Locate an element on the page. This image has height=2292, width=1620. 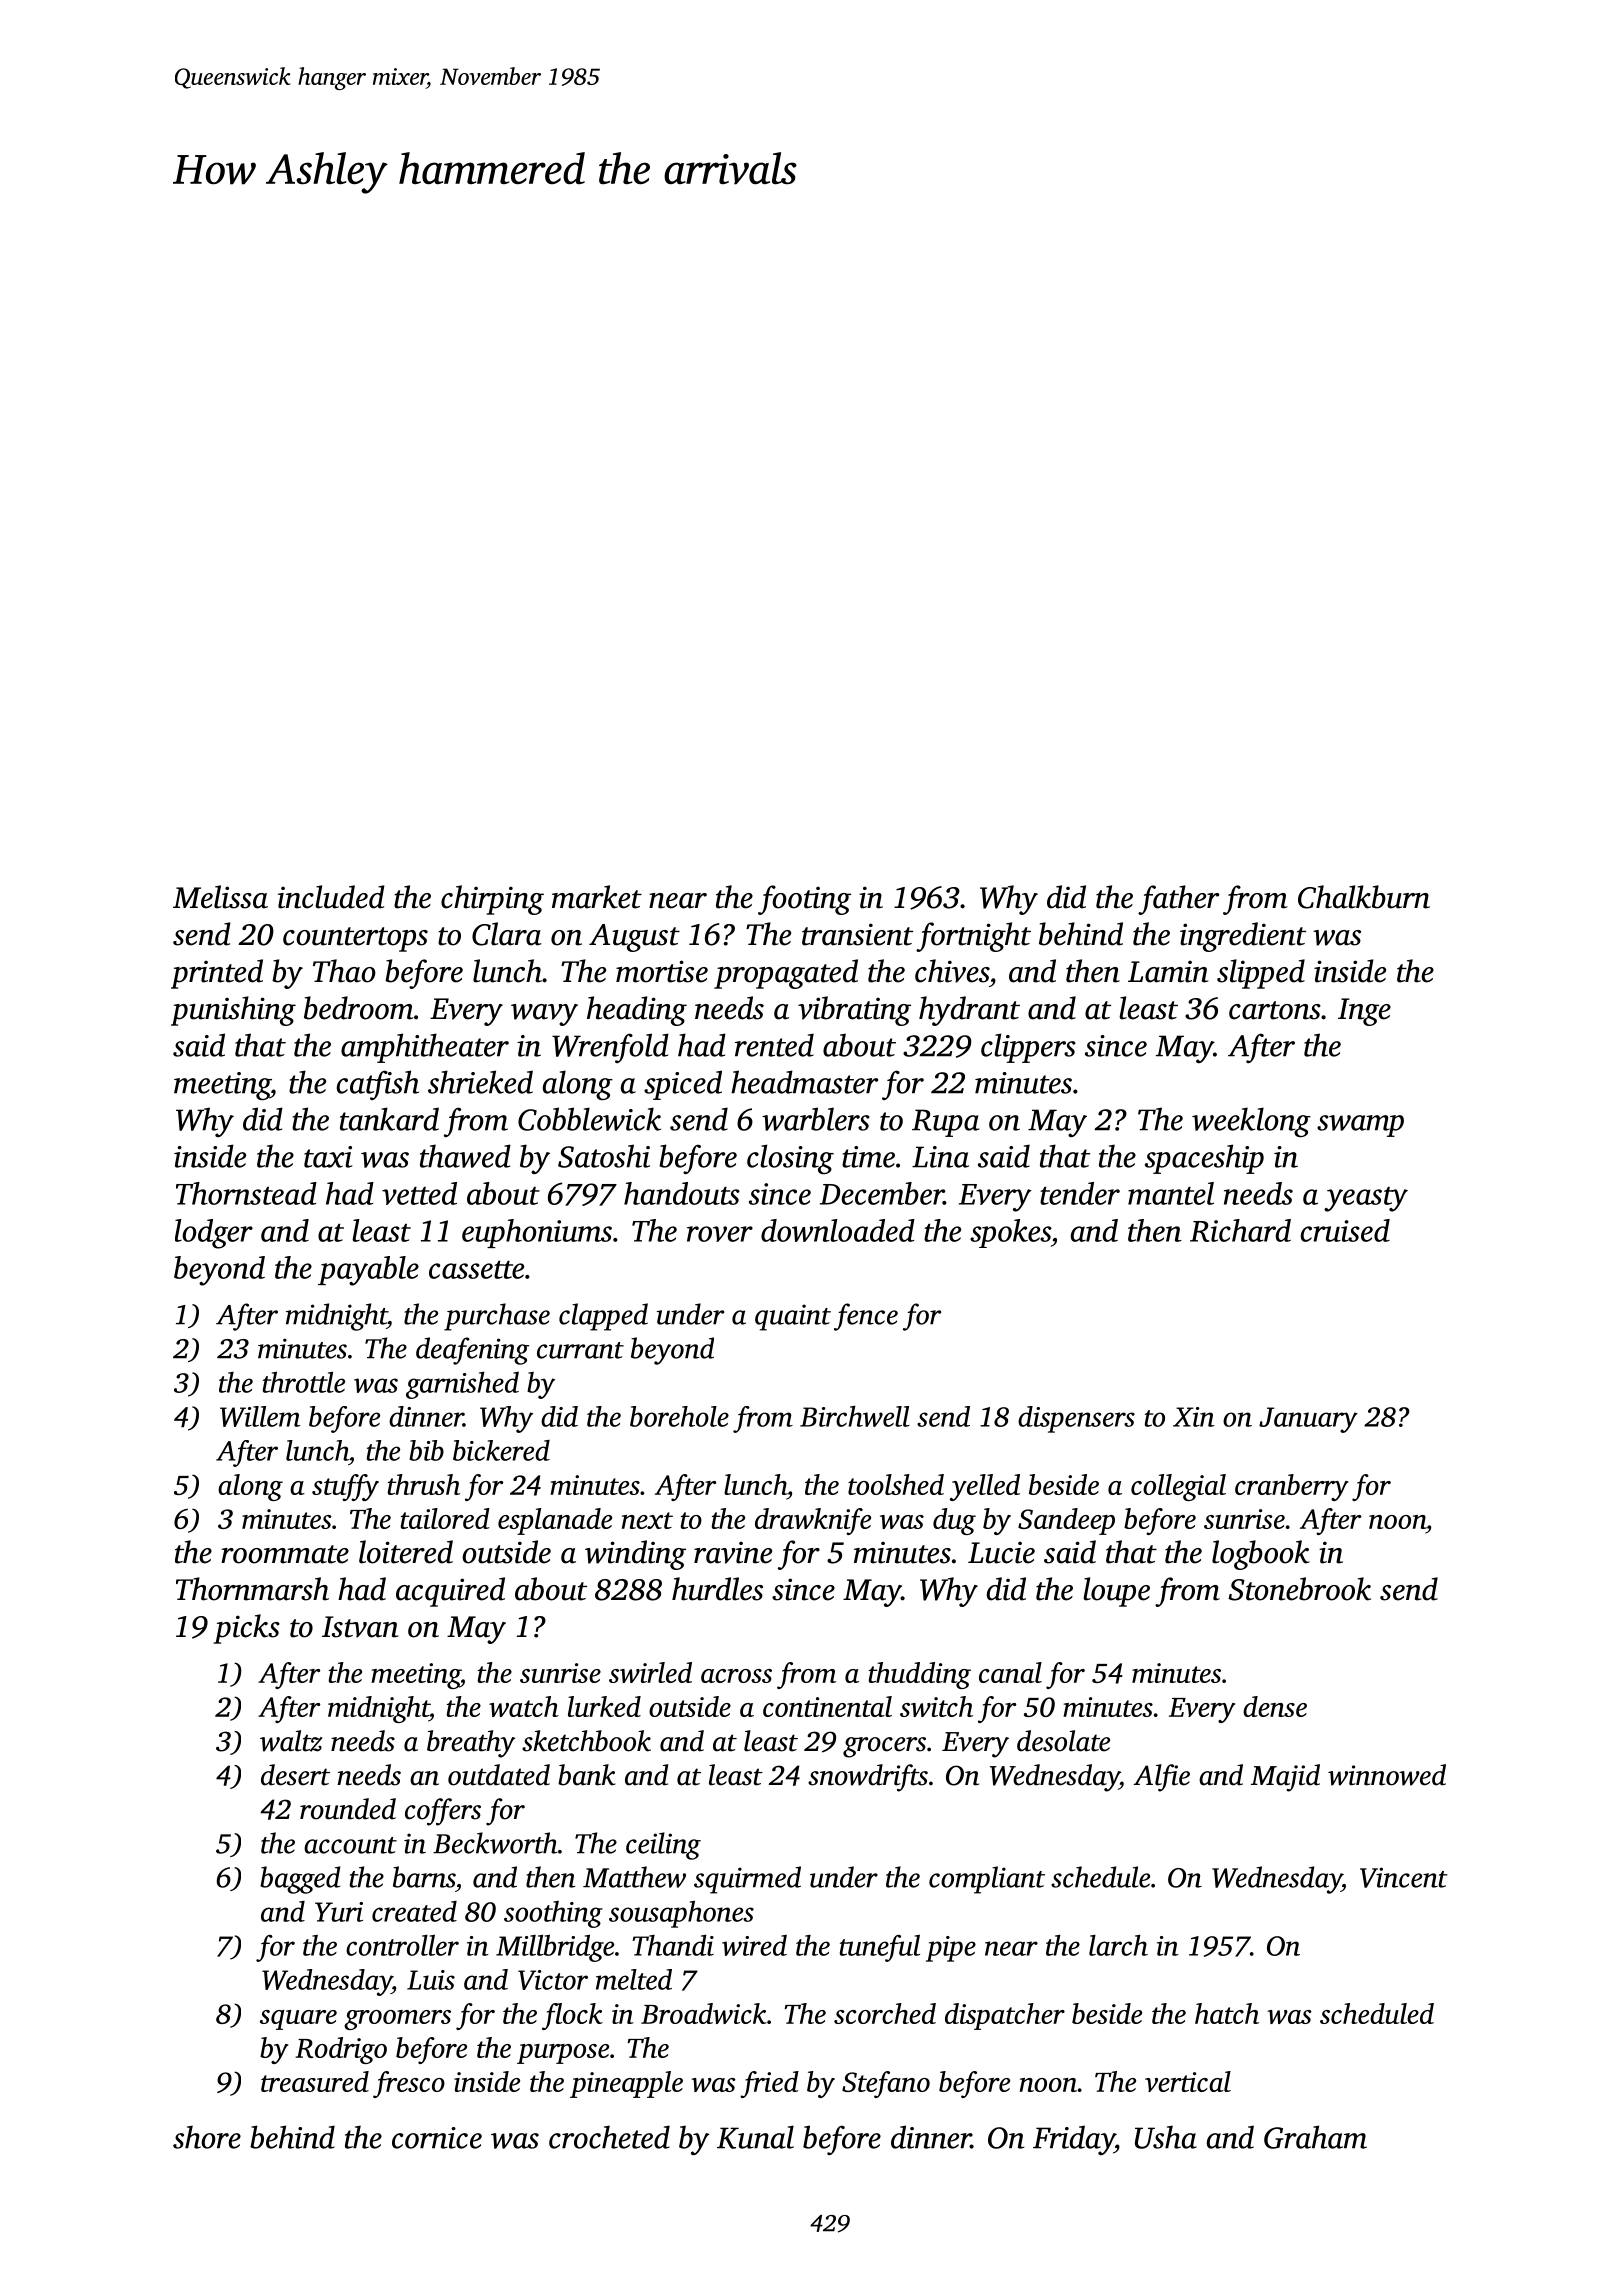
squirmed is located at coordinates (747, 1880).
